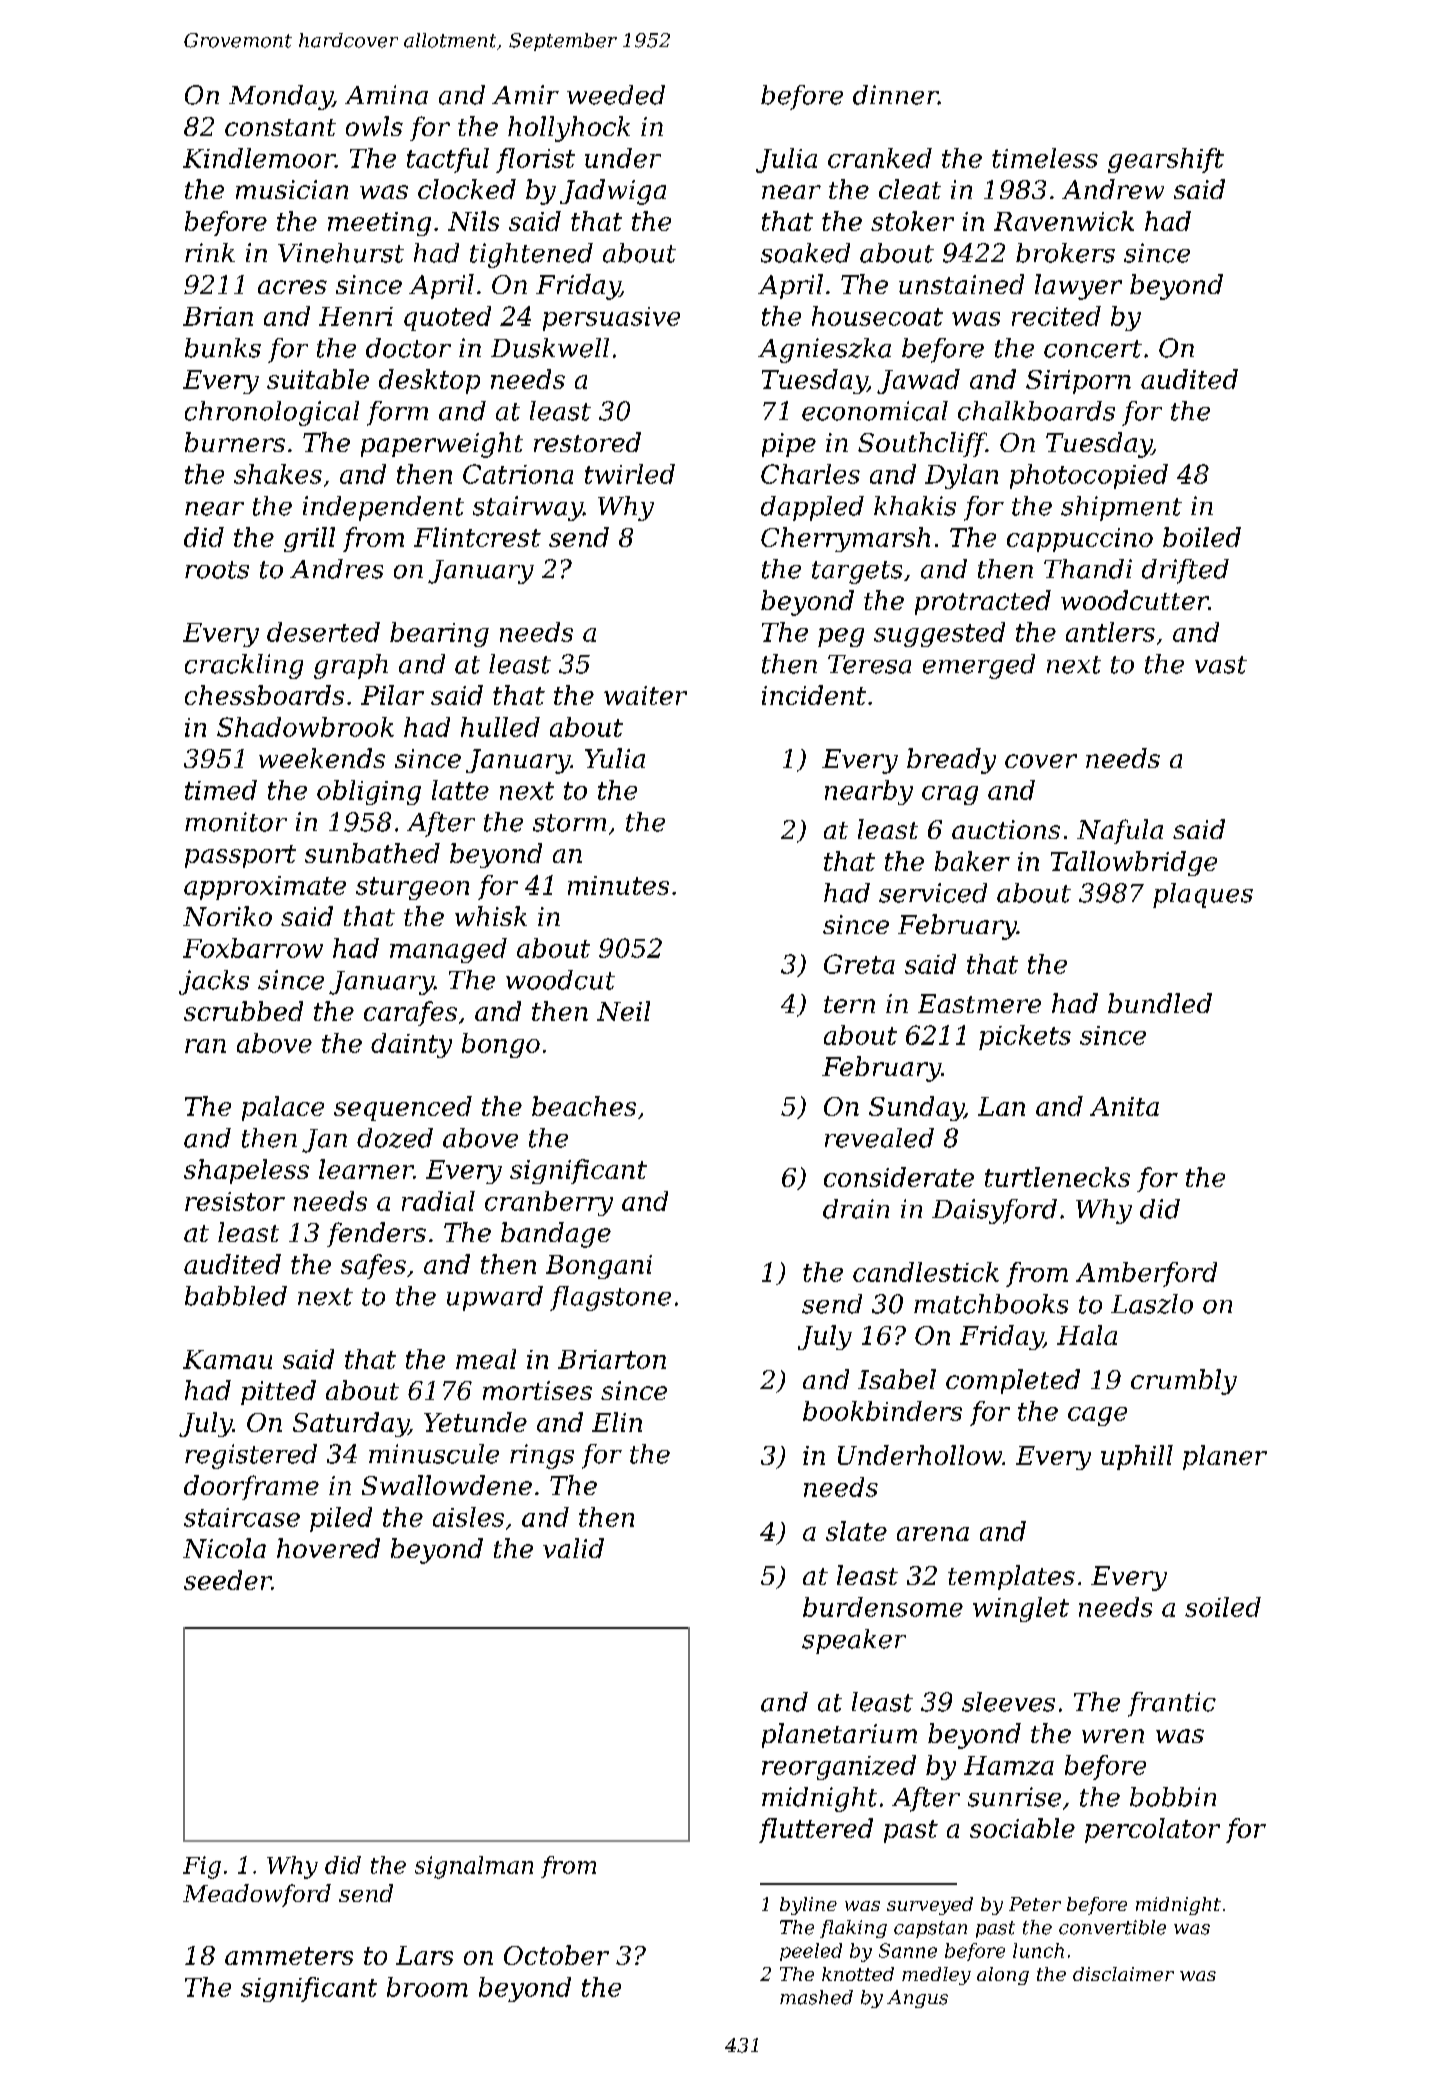  Describe the element at coordinates (447, 318) in the image. I see `quoted` at that location.
